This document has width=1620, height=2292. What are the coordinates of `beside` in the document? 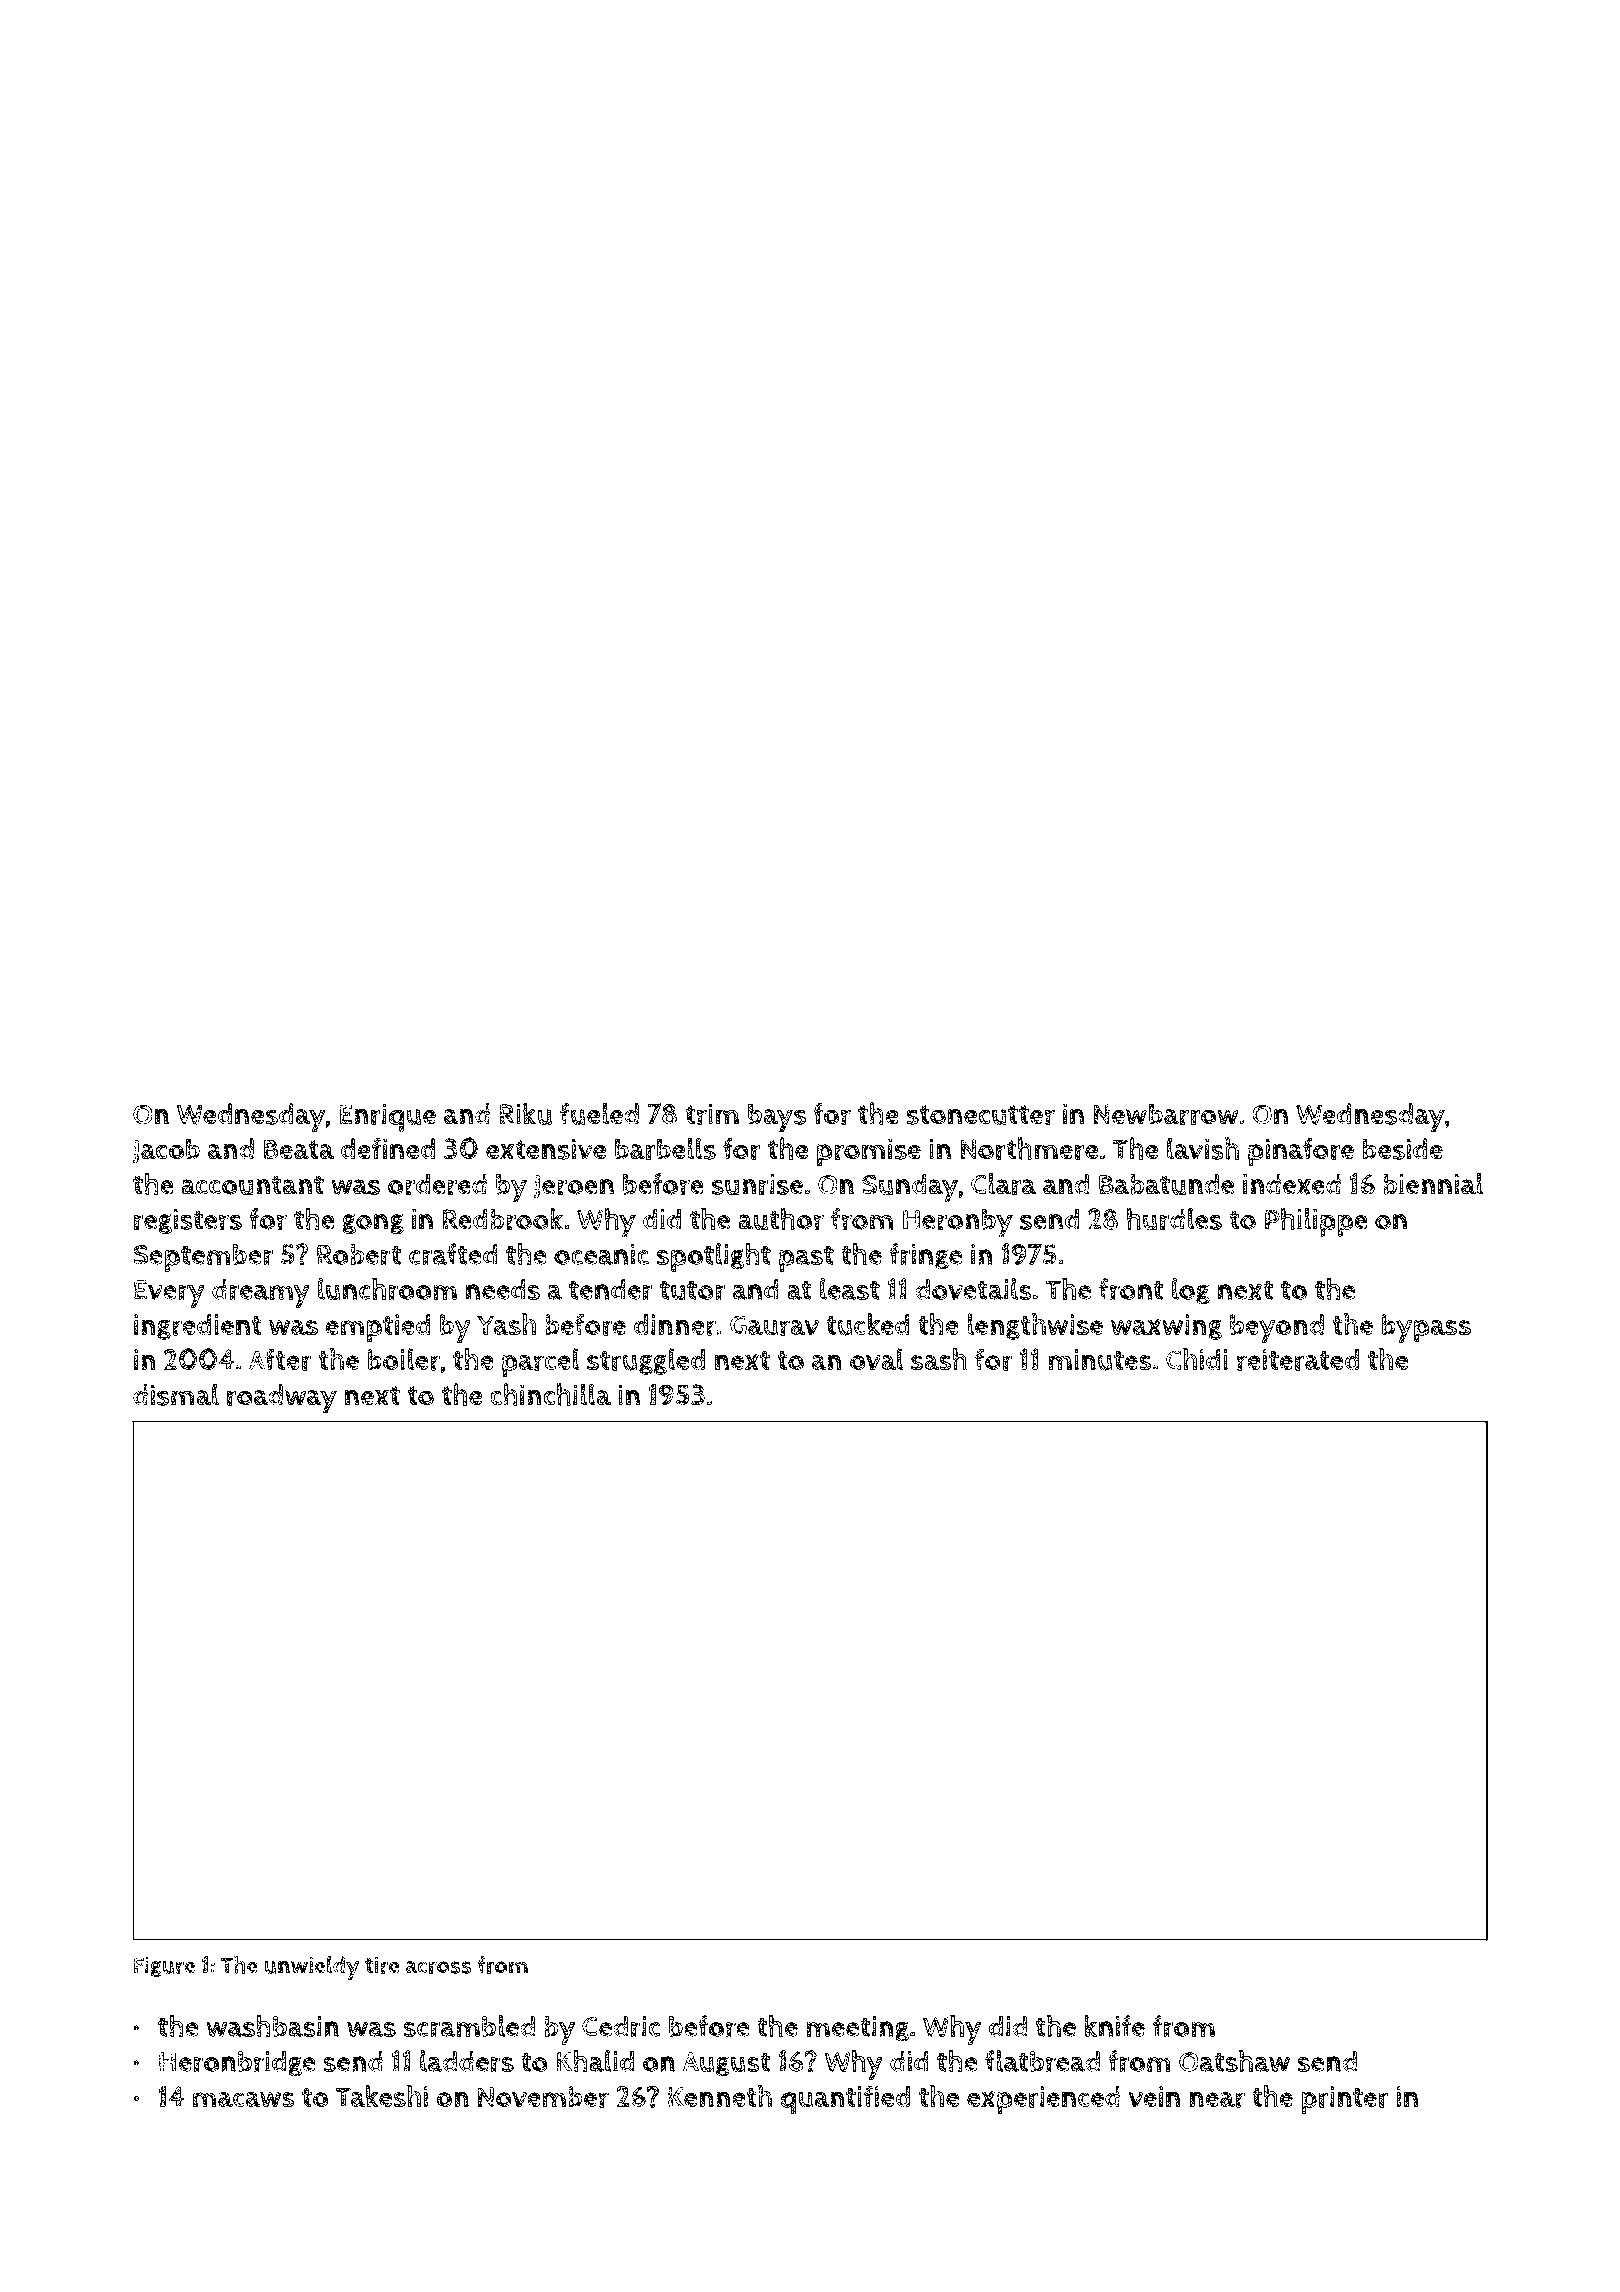 It's located at (1403, 1149).
